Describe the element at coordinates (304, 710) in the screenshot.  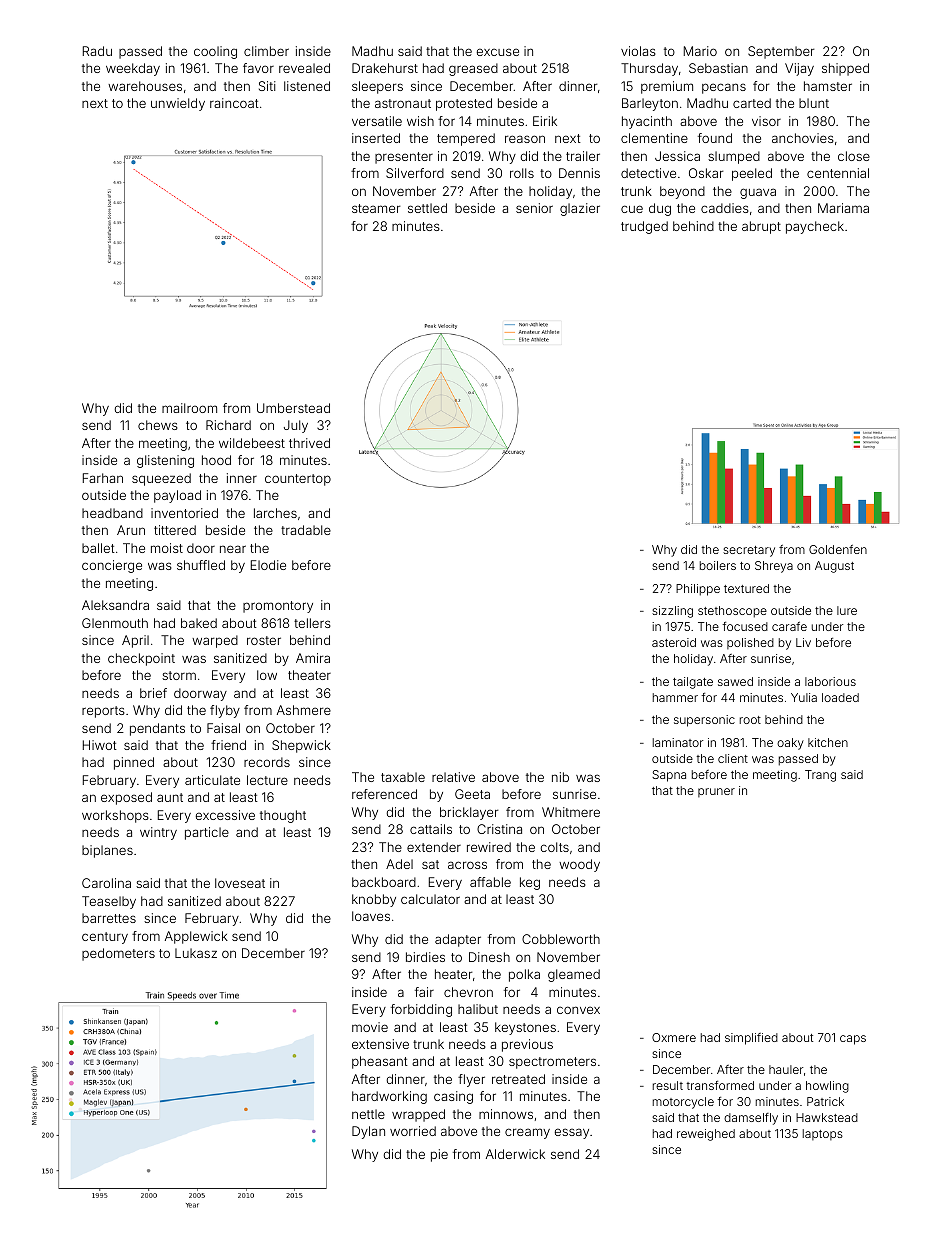
I see `Ashmere` at that location.
